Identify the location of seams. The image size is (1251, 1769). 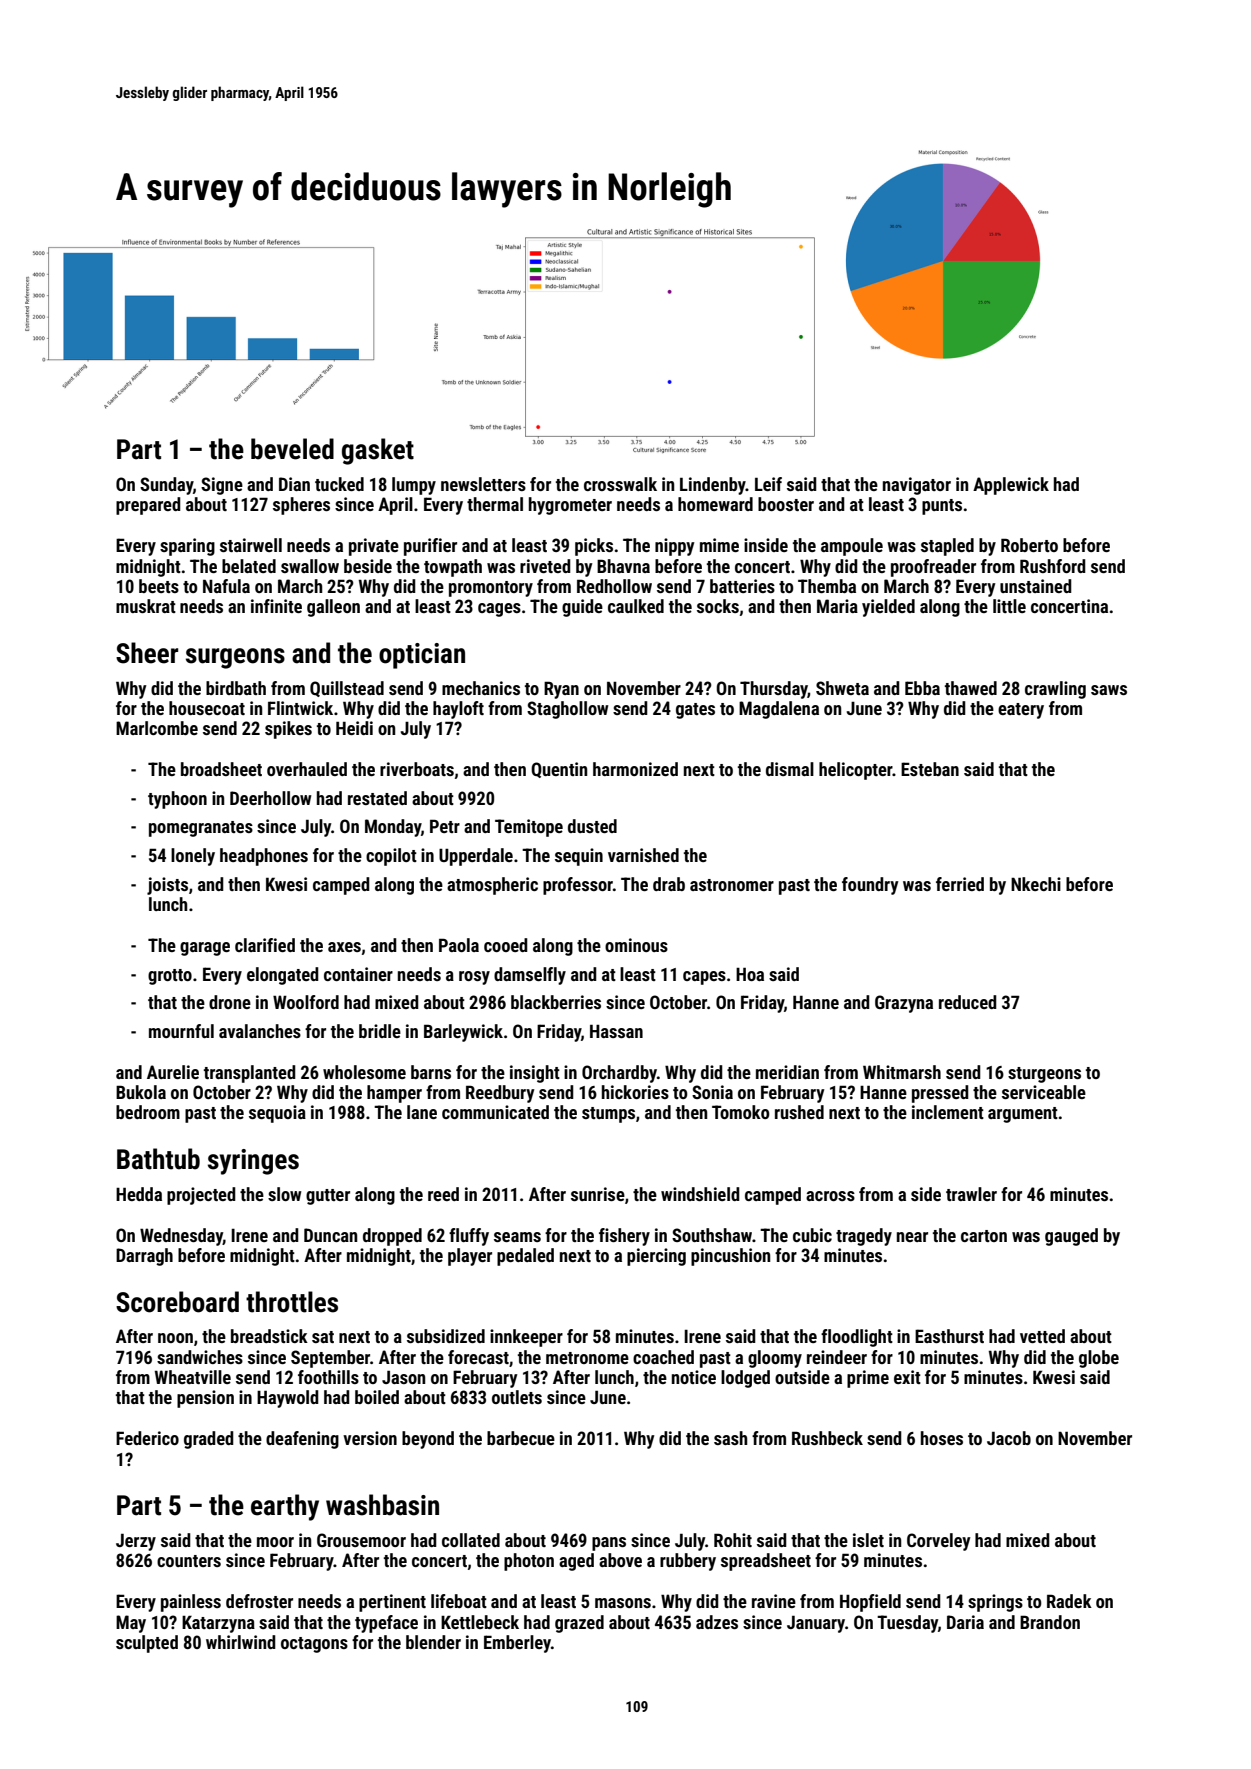
(517, 1237).
